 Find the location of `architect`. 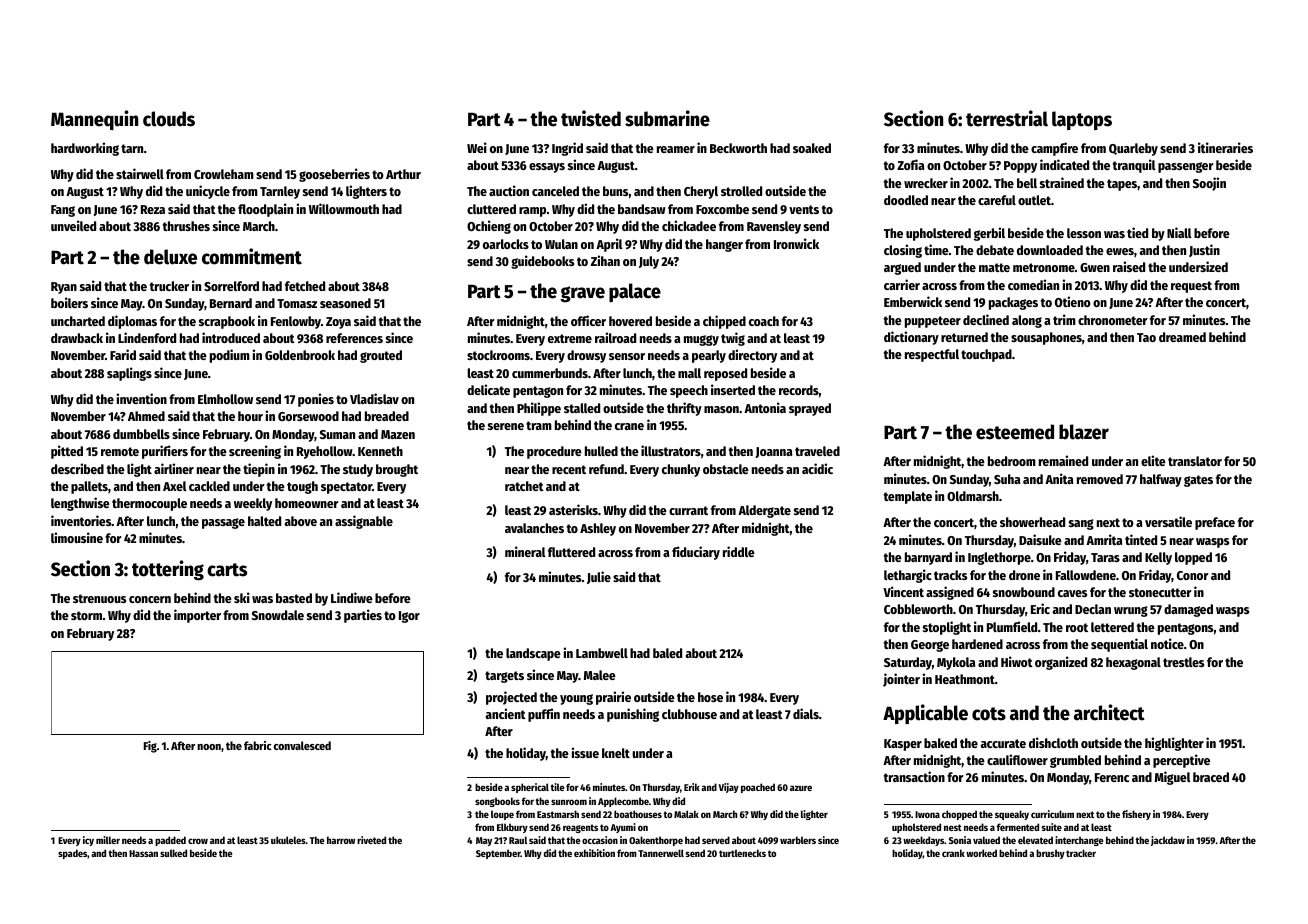

architect is located at coordinates (1109, 712).
